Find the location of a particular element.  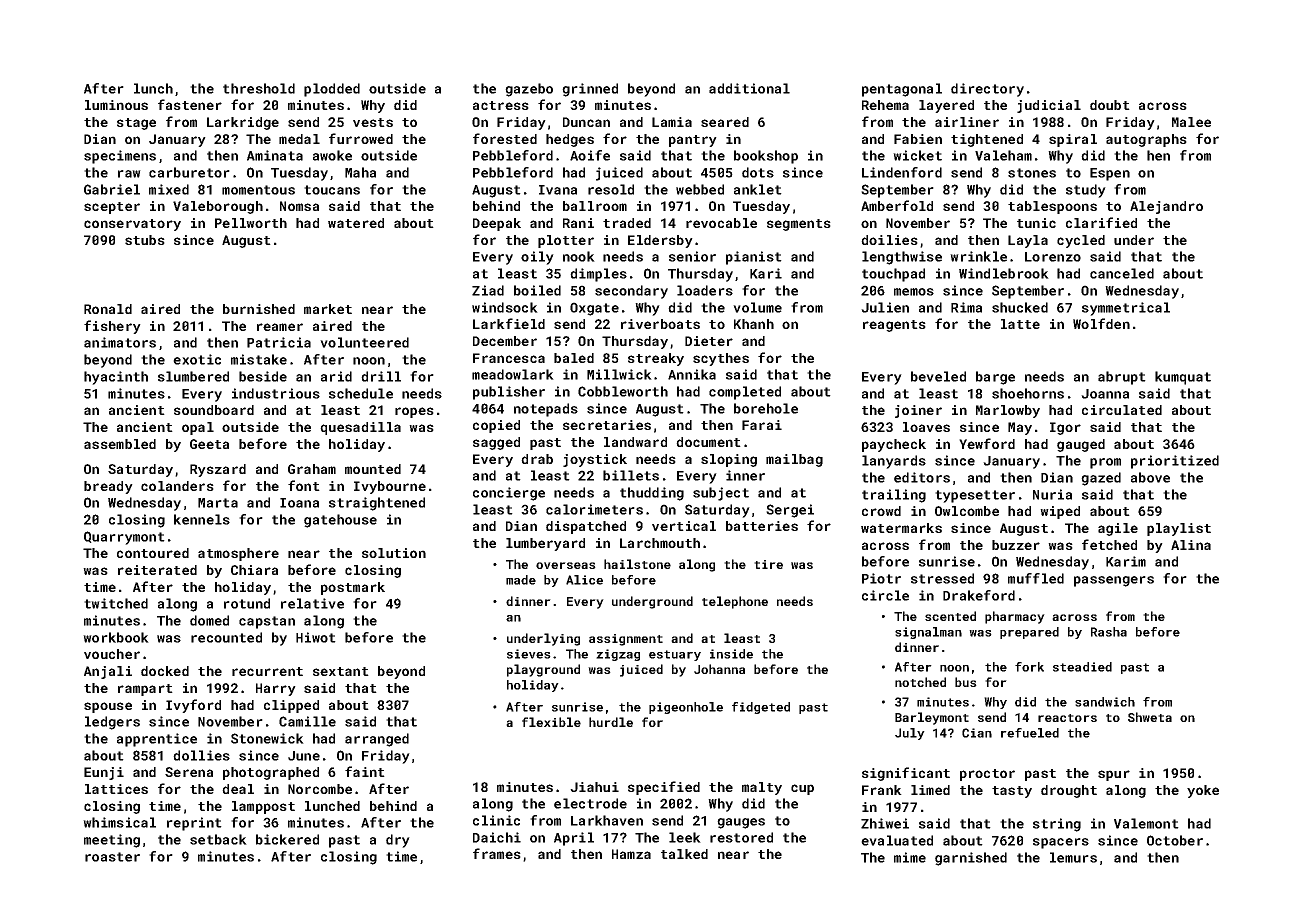

bickered is located at coordinates (287, 839).
